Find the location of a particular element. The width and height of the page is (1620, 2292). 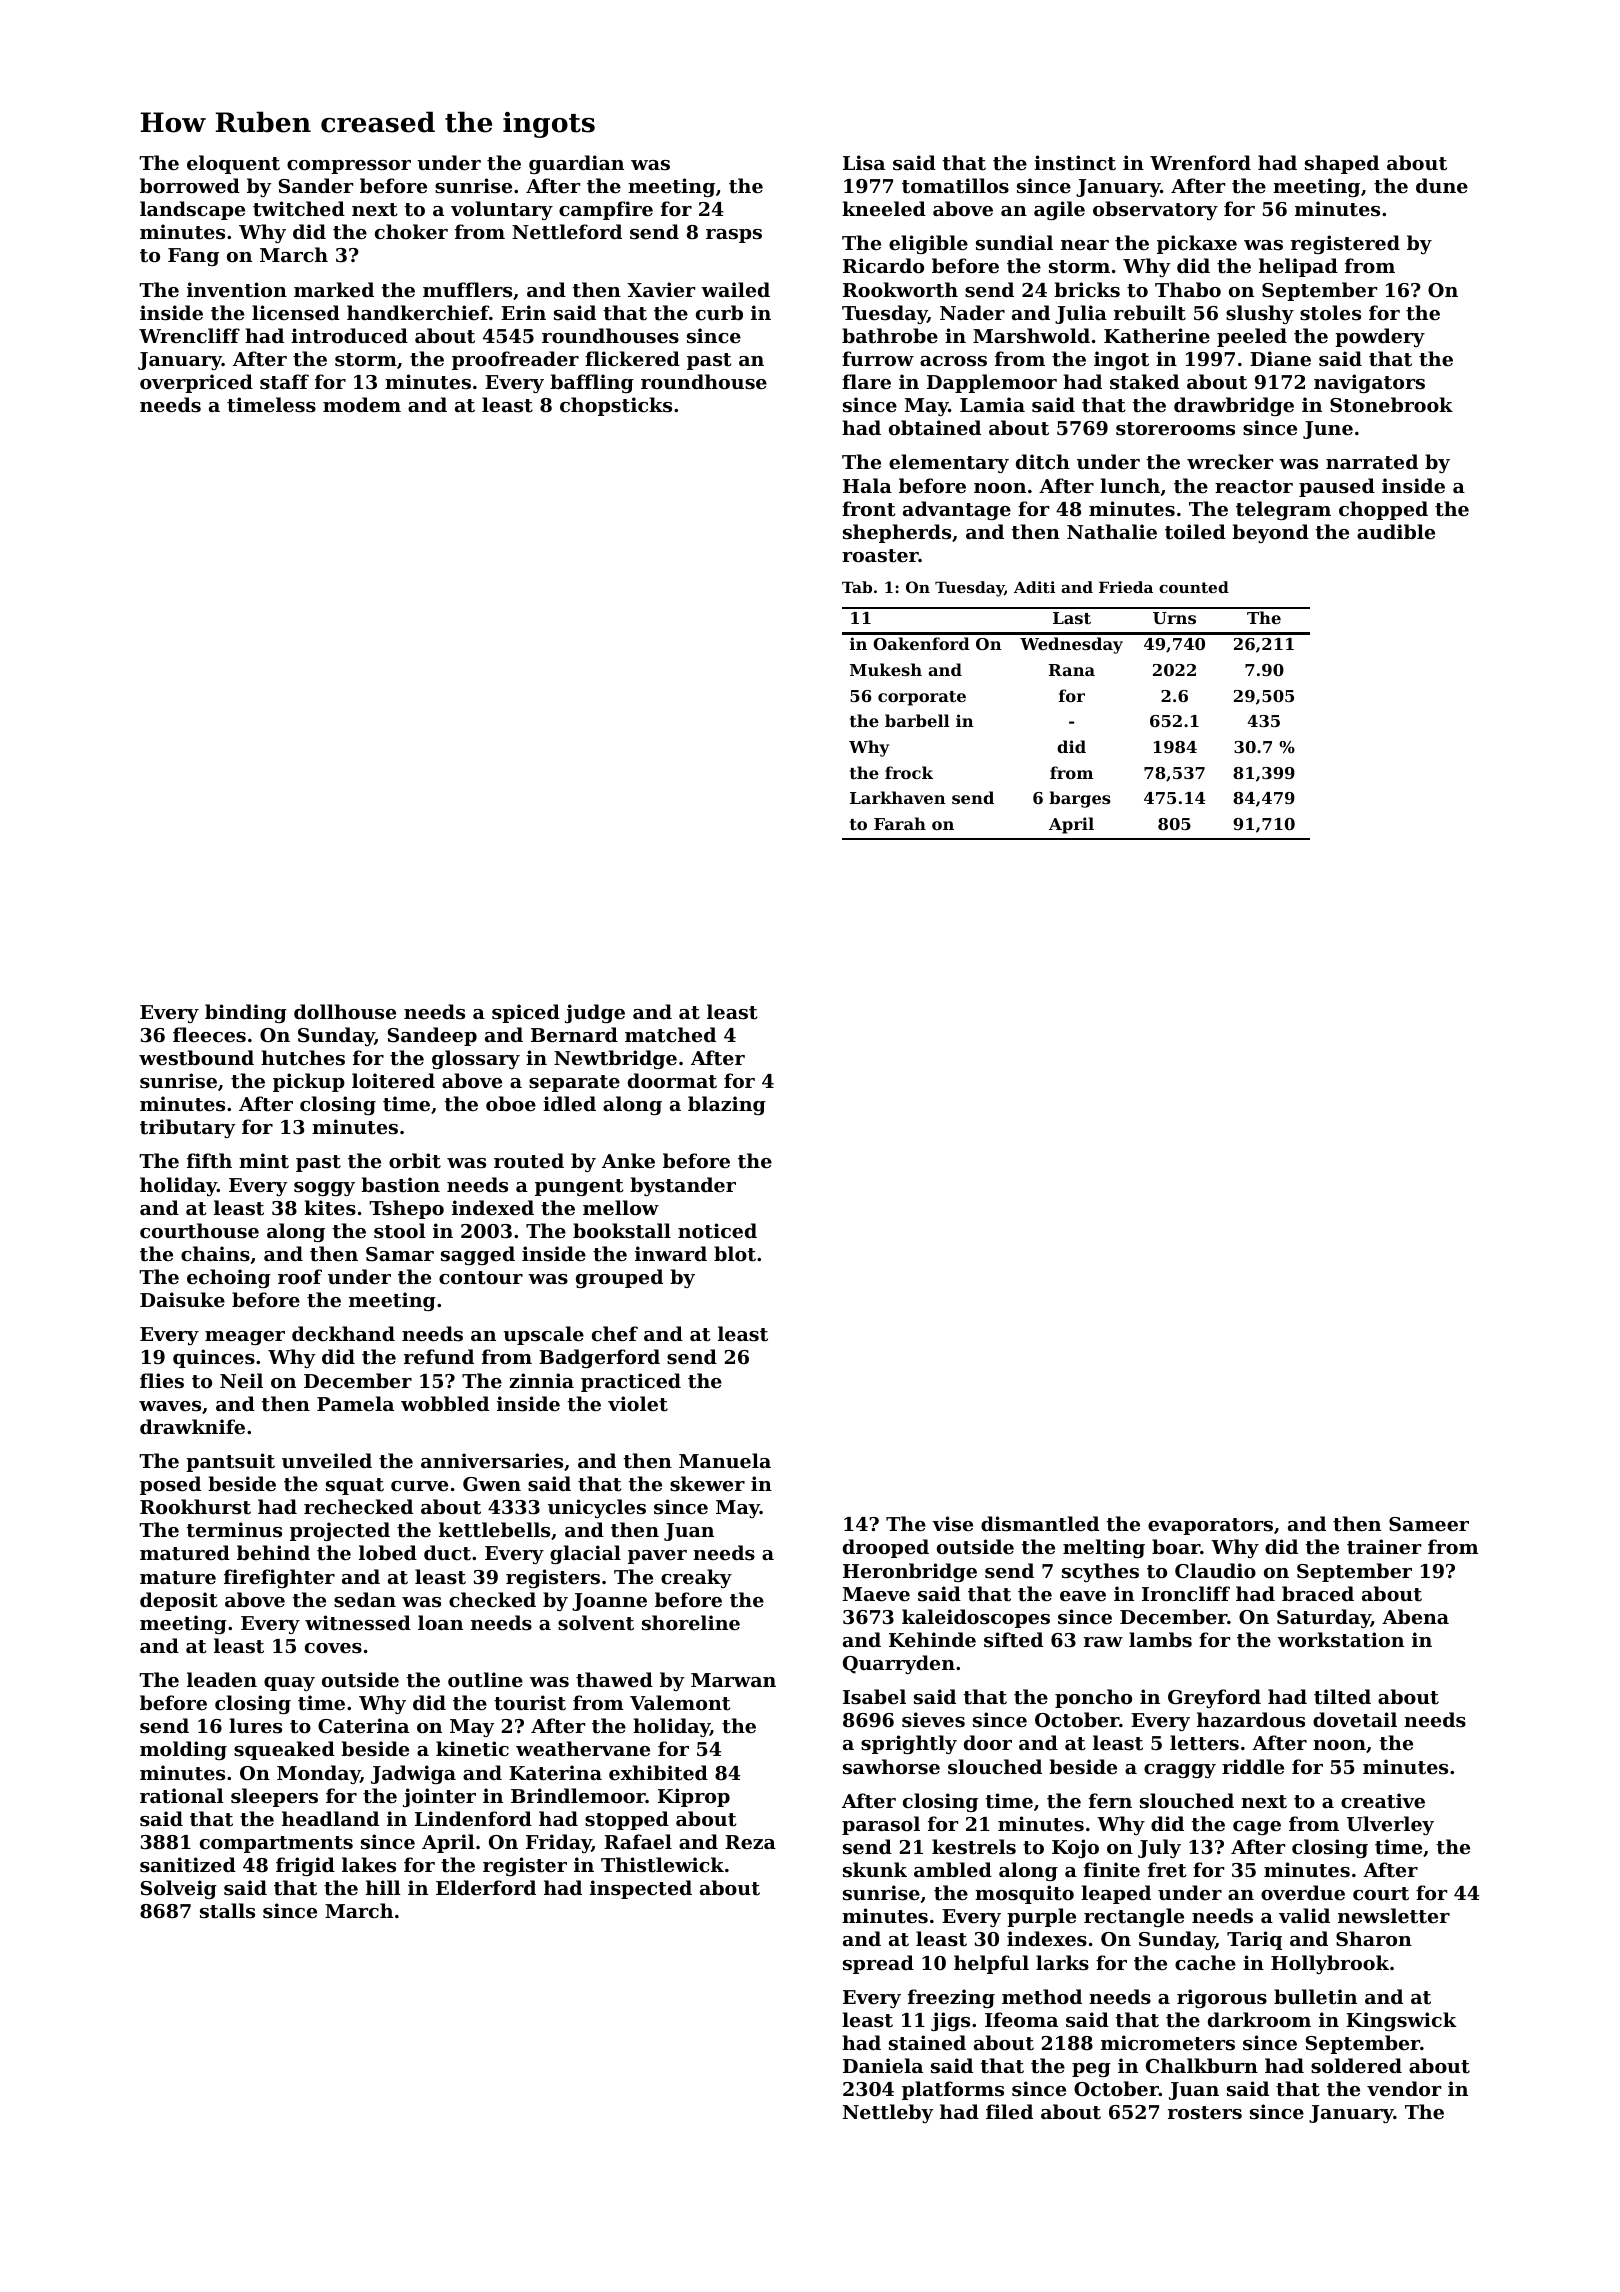

Urns is located at coordinates (1174, 618).
